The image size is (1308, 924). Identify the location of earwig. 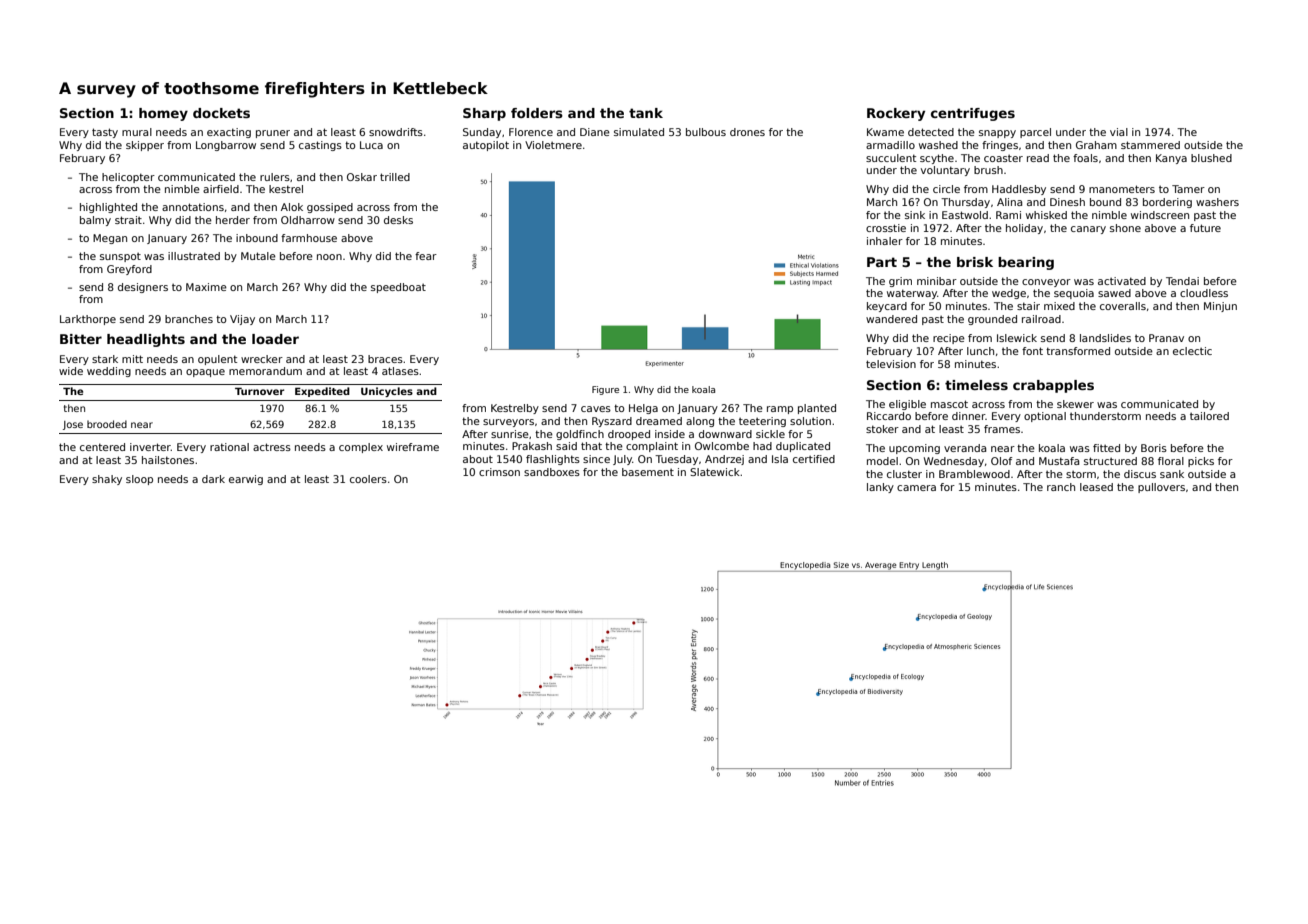
(246, 480).
